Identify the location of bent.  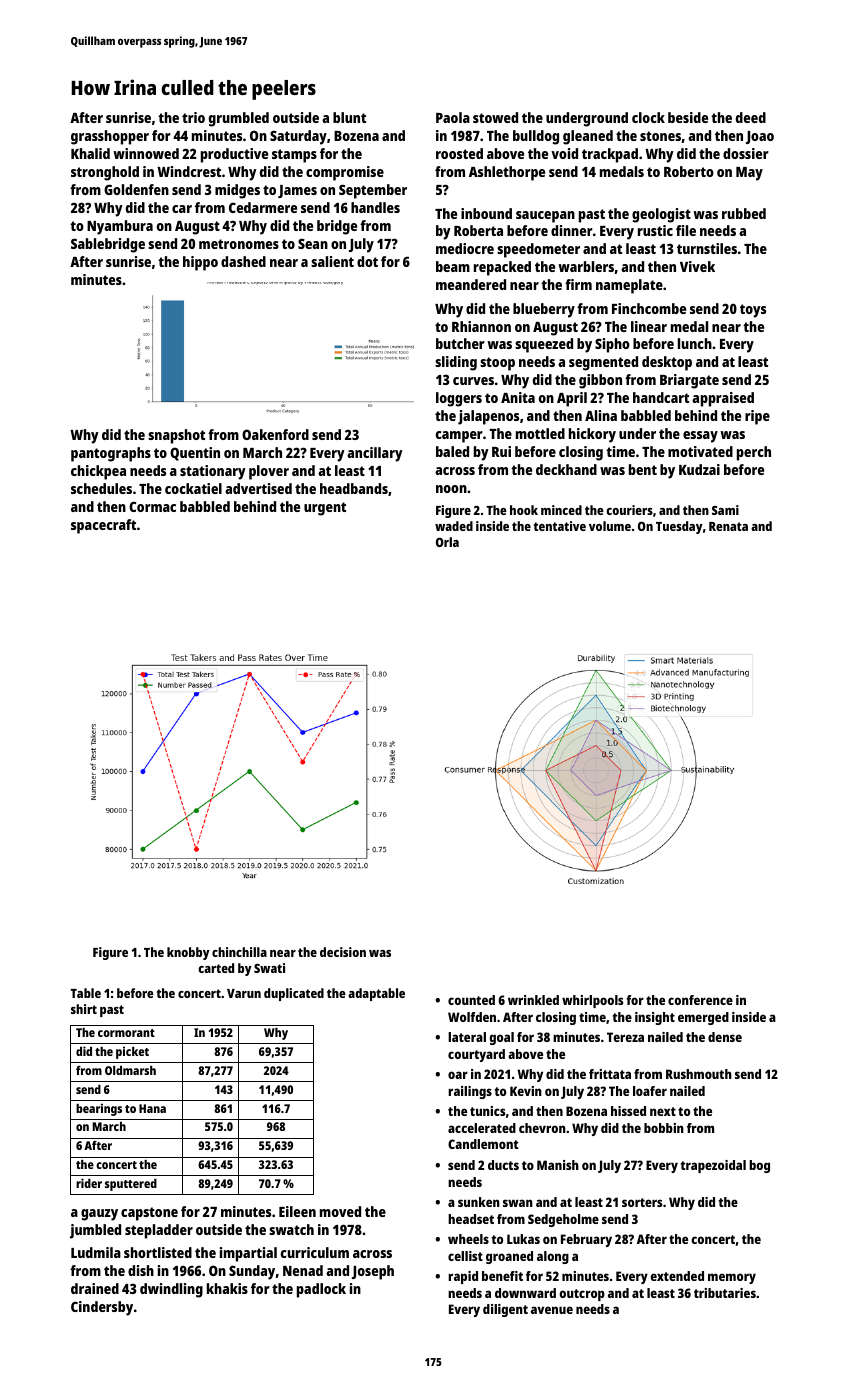
(643, 469).
